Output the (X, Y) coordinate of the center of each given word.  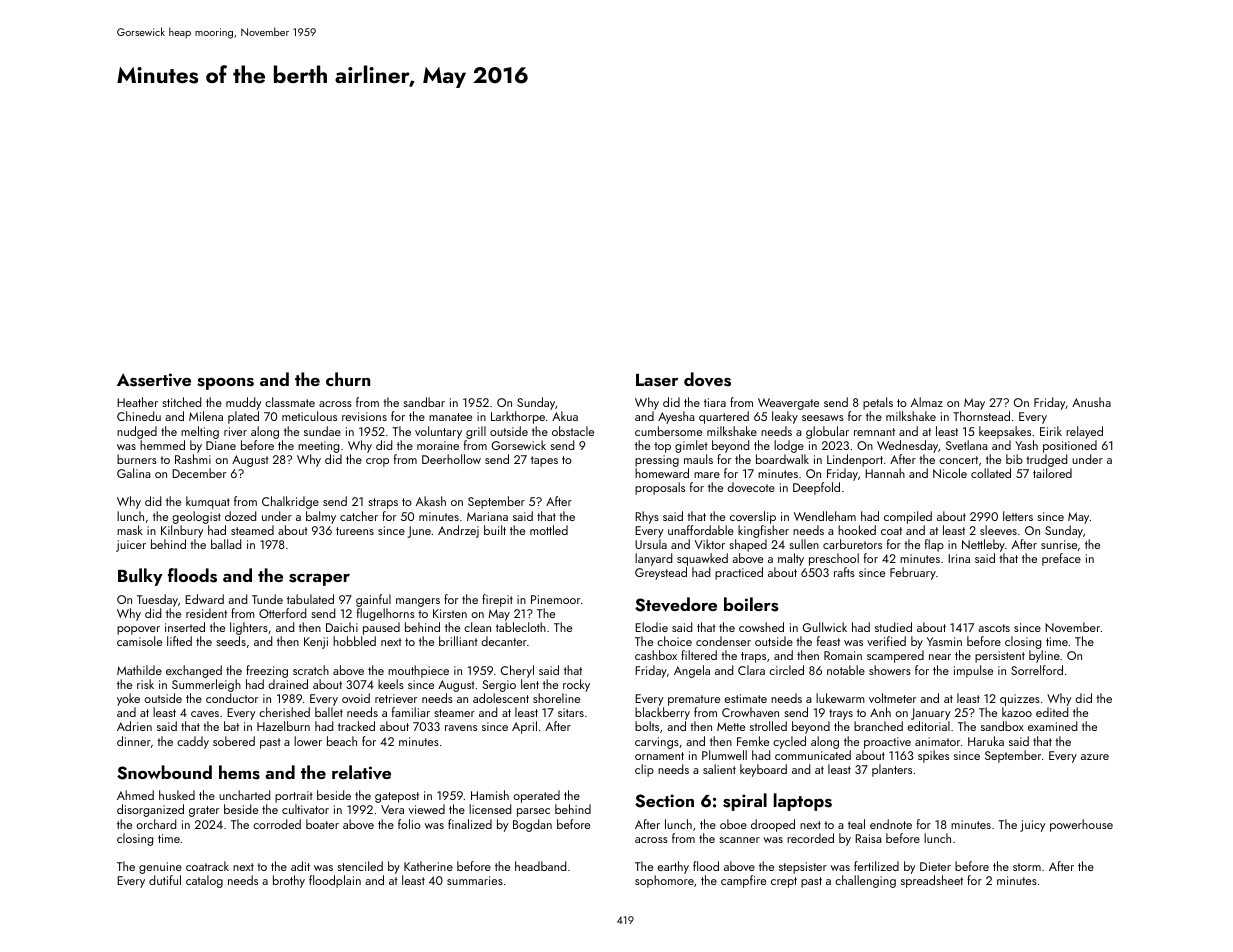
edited (1052, 712)
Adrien (134, 726)
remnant (874, 432)
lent (530, 684)
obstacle (573, 431)
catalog (204, 881)
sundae (322, 431)
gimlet (691, 446)
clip (644, 770)
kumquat (208, 502)
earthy (673, 867)
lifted (179, 641)
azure (1095, 757)
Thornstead (981, 416)
